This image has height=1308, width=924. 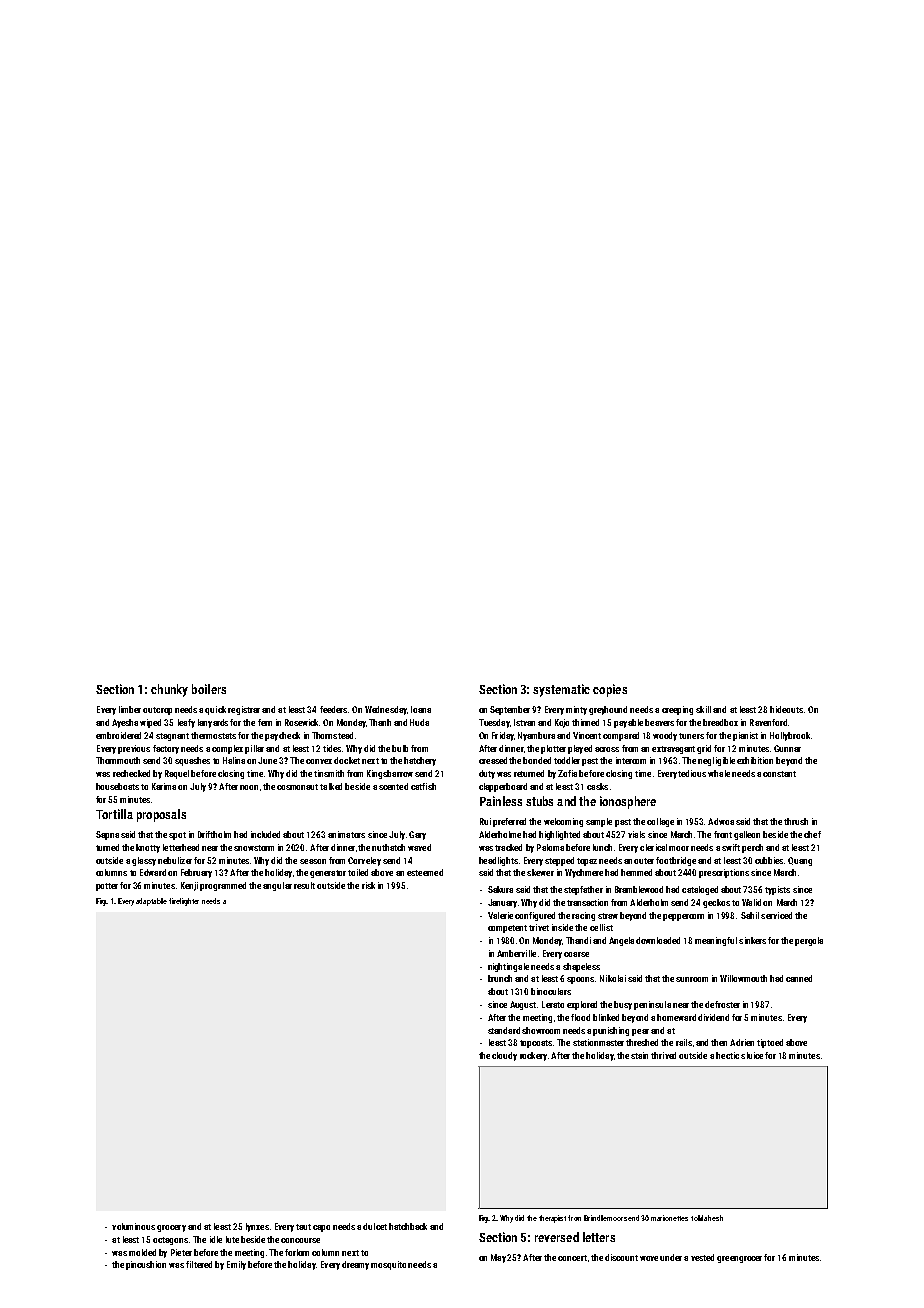 What do you see at coordinates (421, 709) in the image?
I see `Ioana` at bounding box center [421, 709].
